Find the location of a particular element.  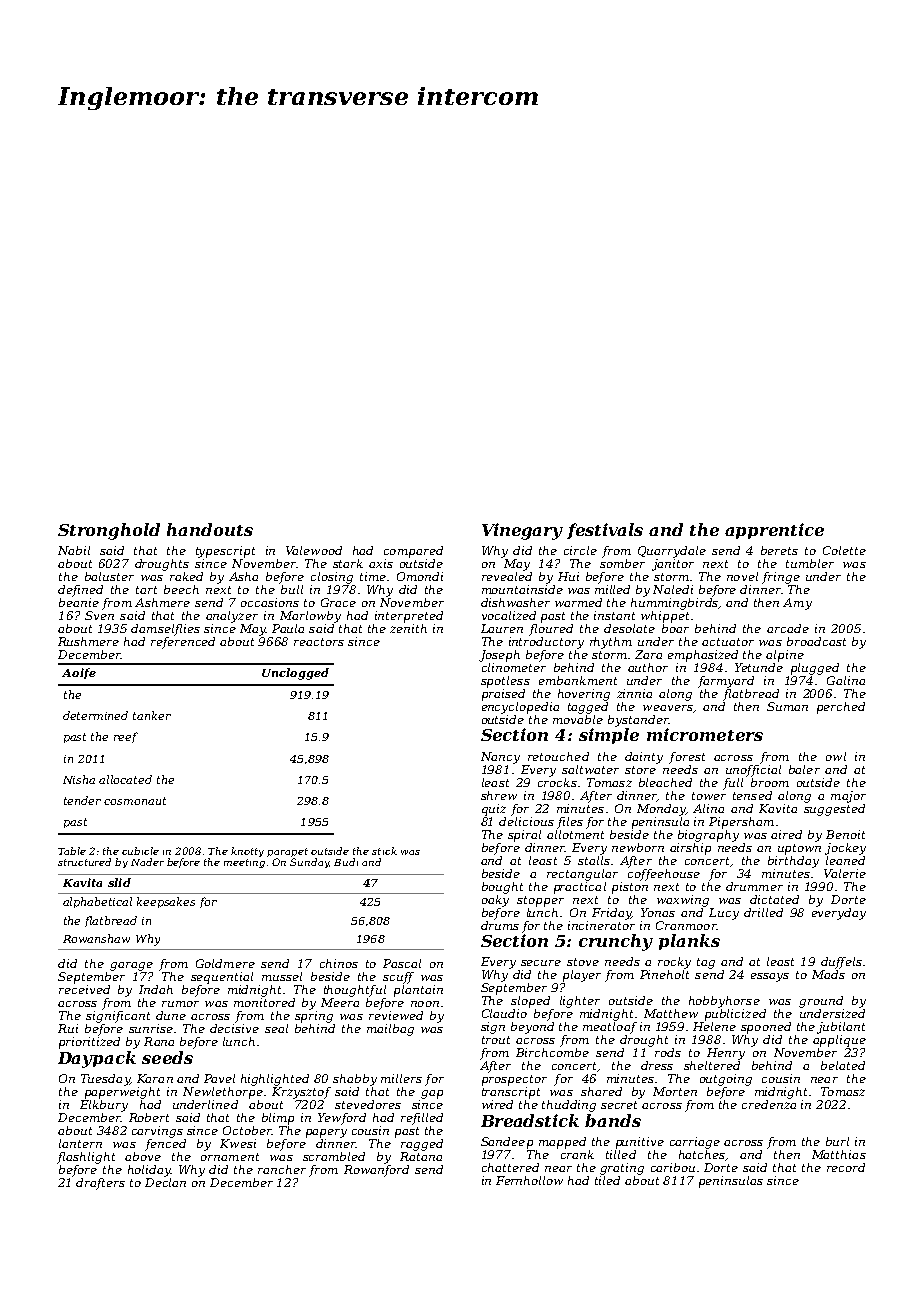

tanker is located at coordinates (152, 715).
